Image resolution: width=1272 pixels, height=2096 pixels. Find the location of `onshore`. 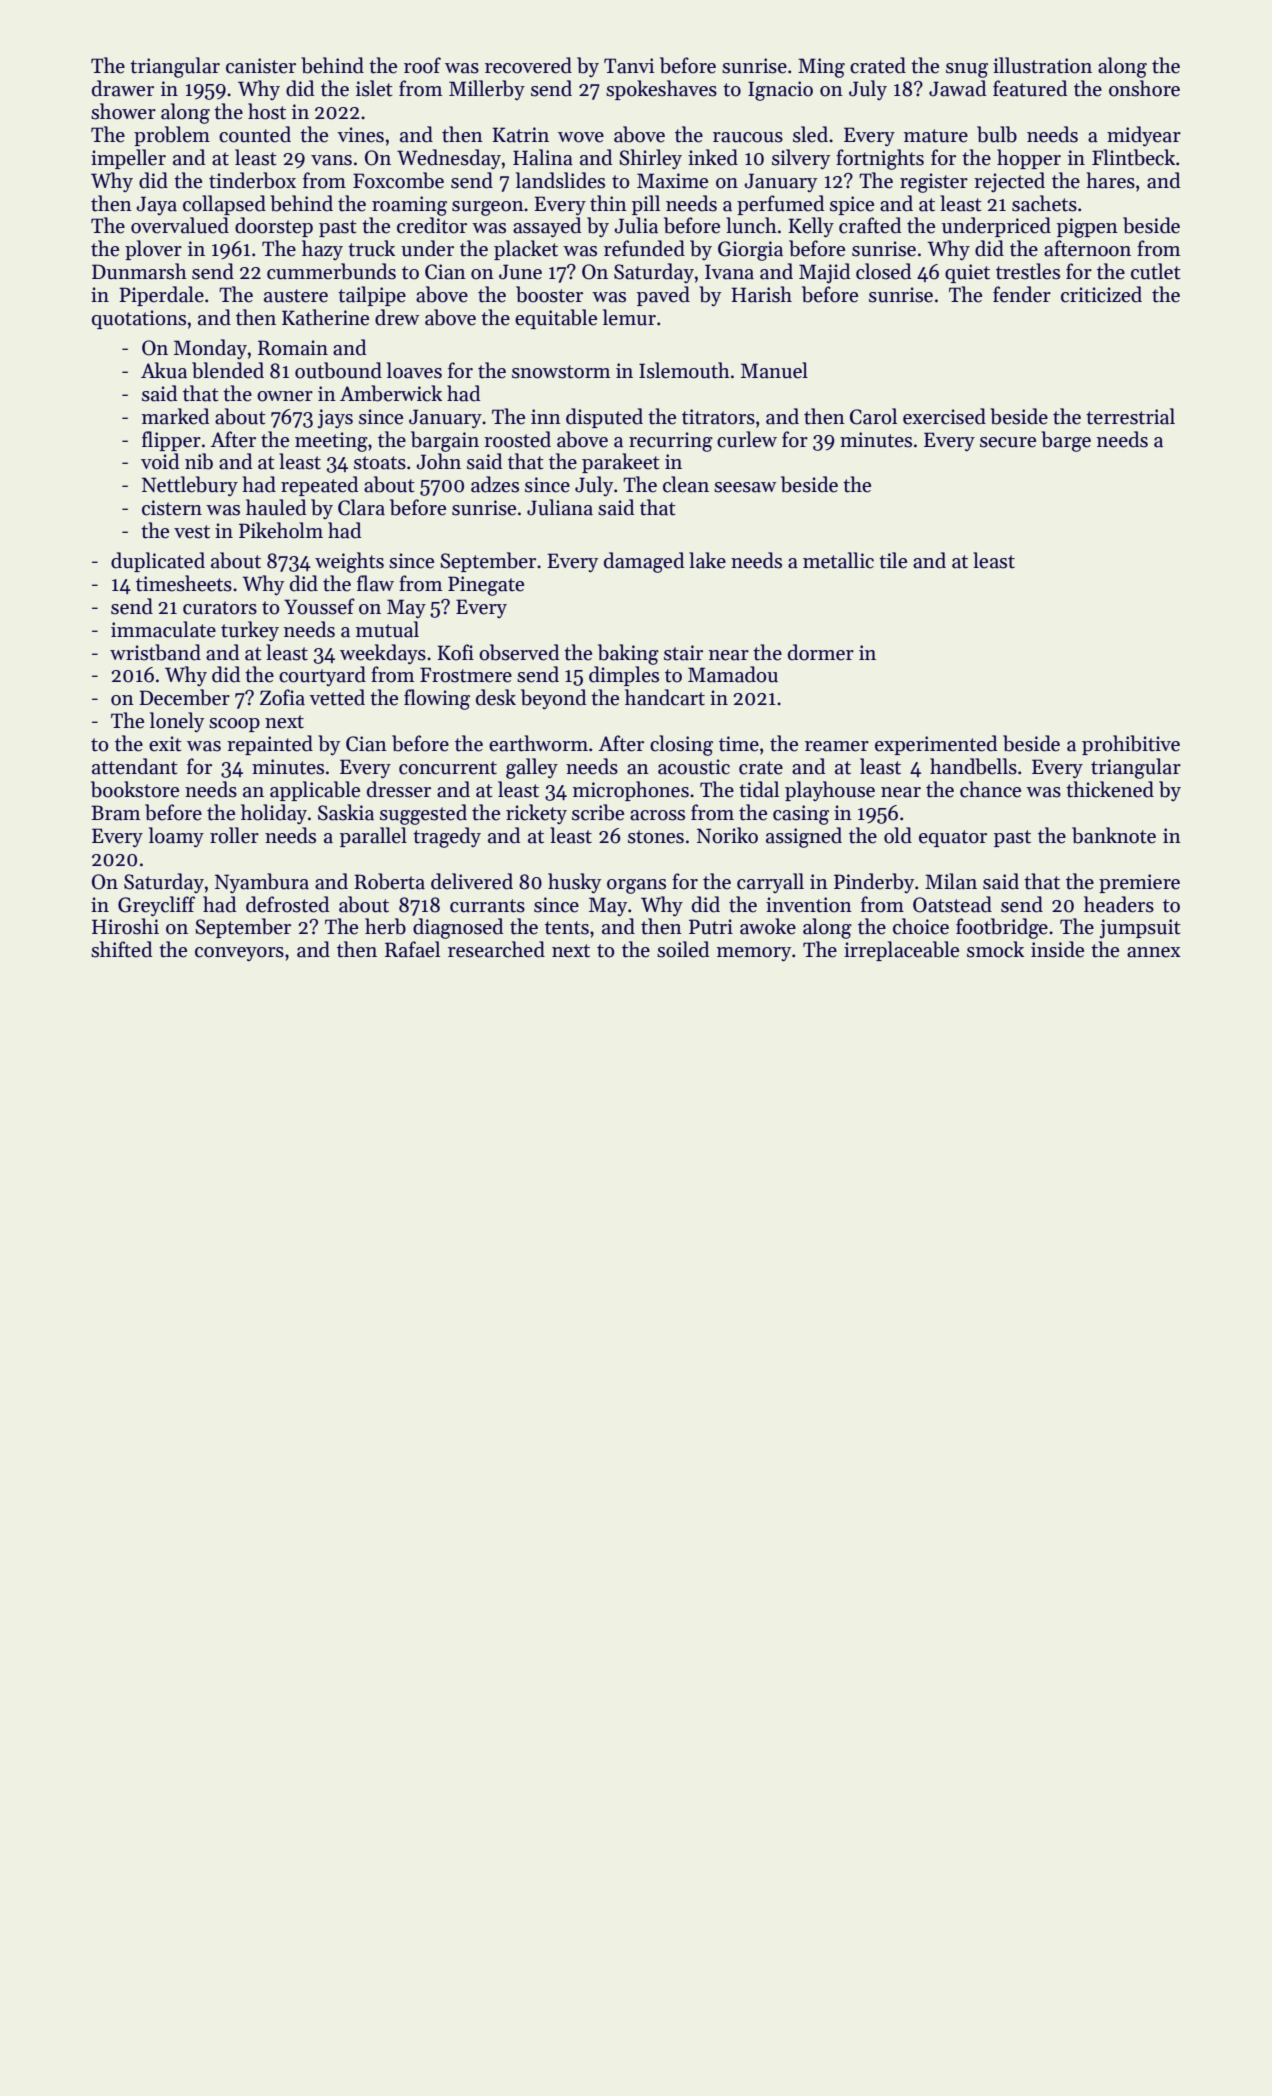

onshore is located at coordinates (1144, 88).
